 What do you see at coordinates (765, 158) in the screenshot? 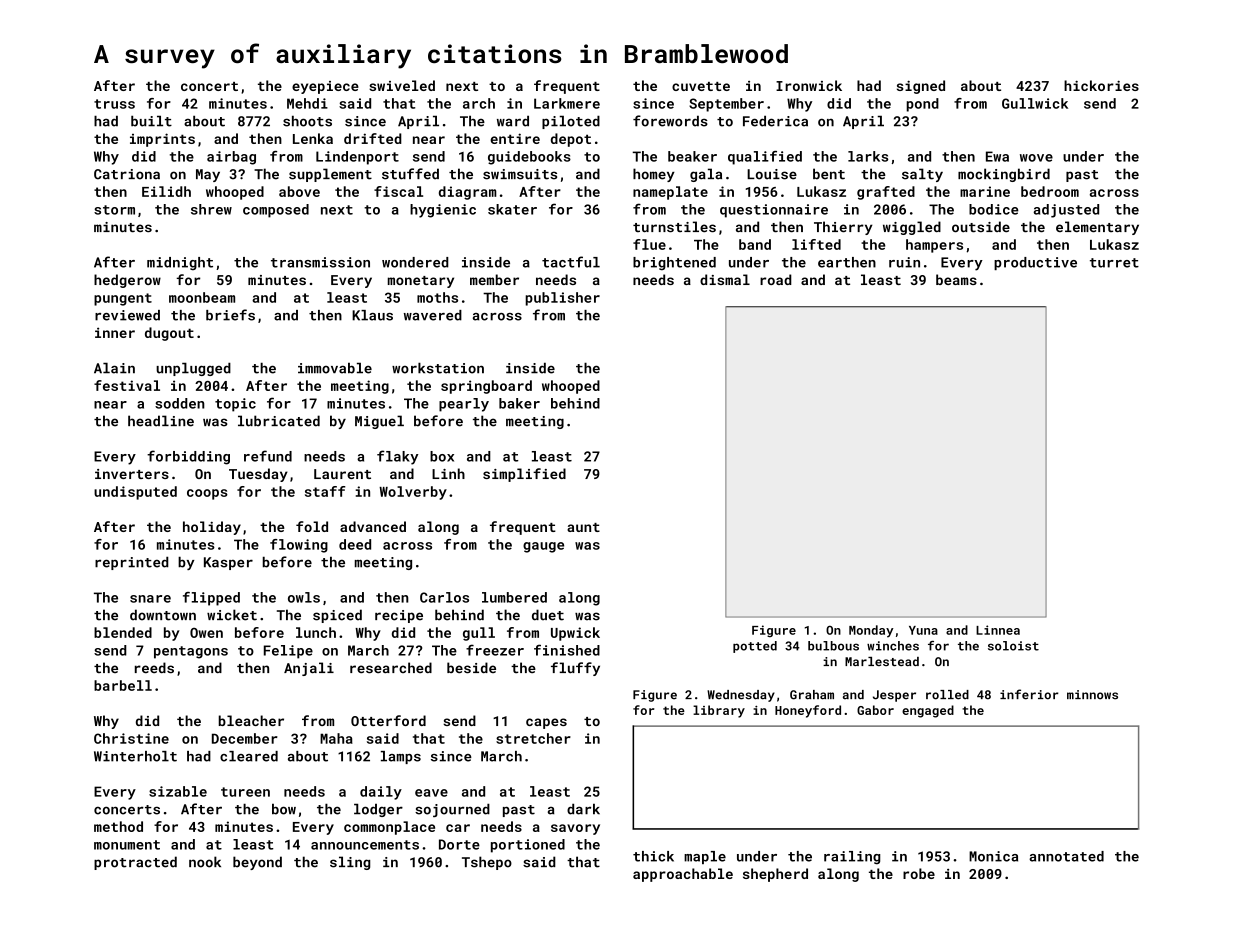
I see `qualified` at bounding box center [765, 158].
